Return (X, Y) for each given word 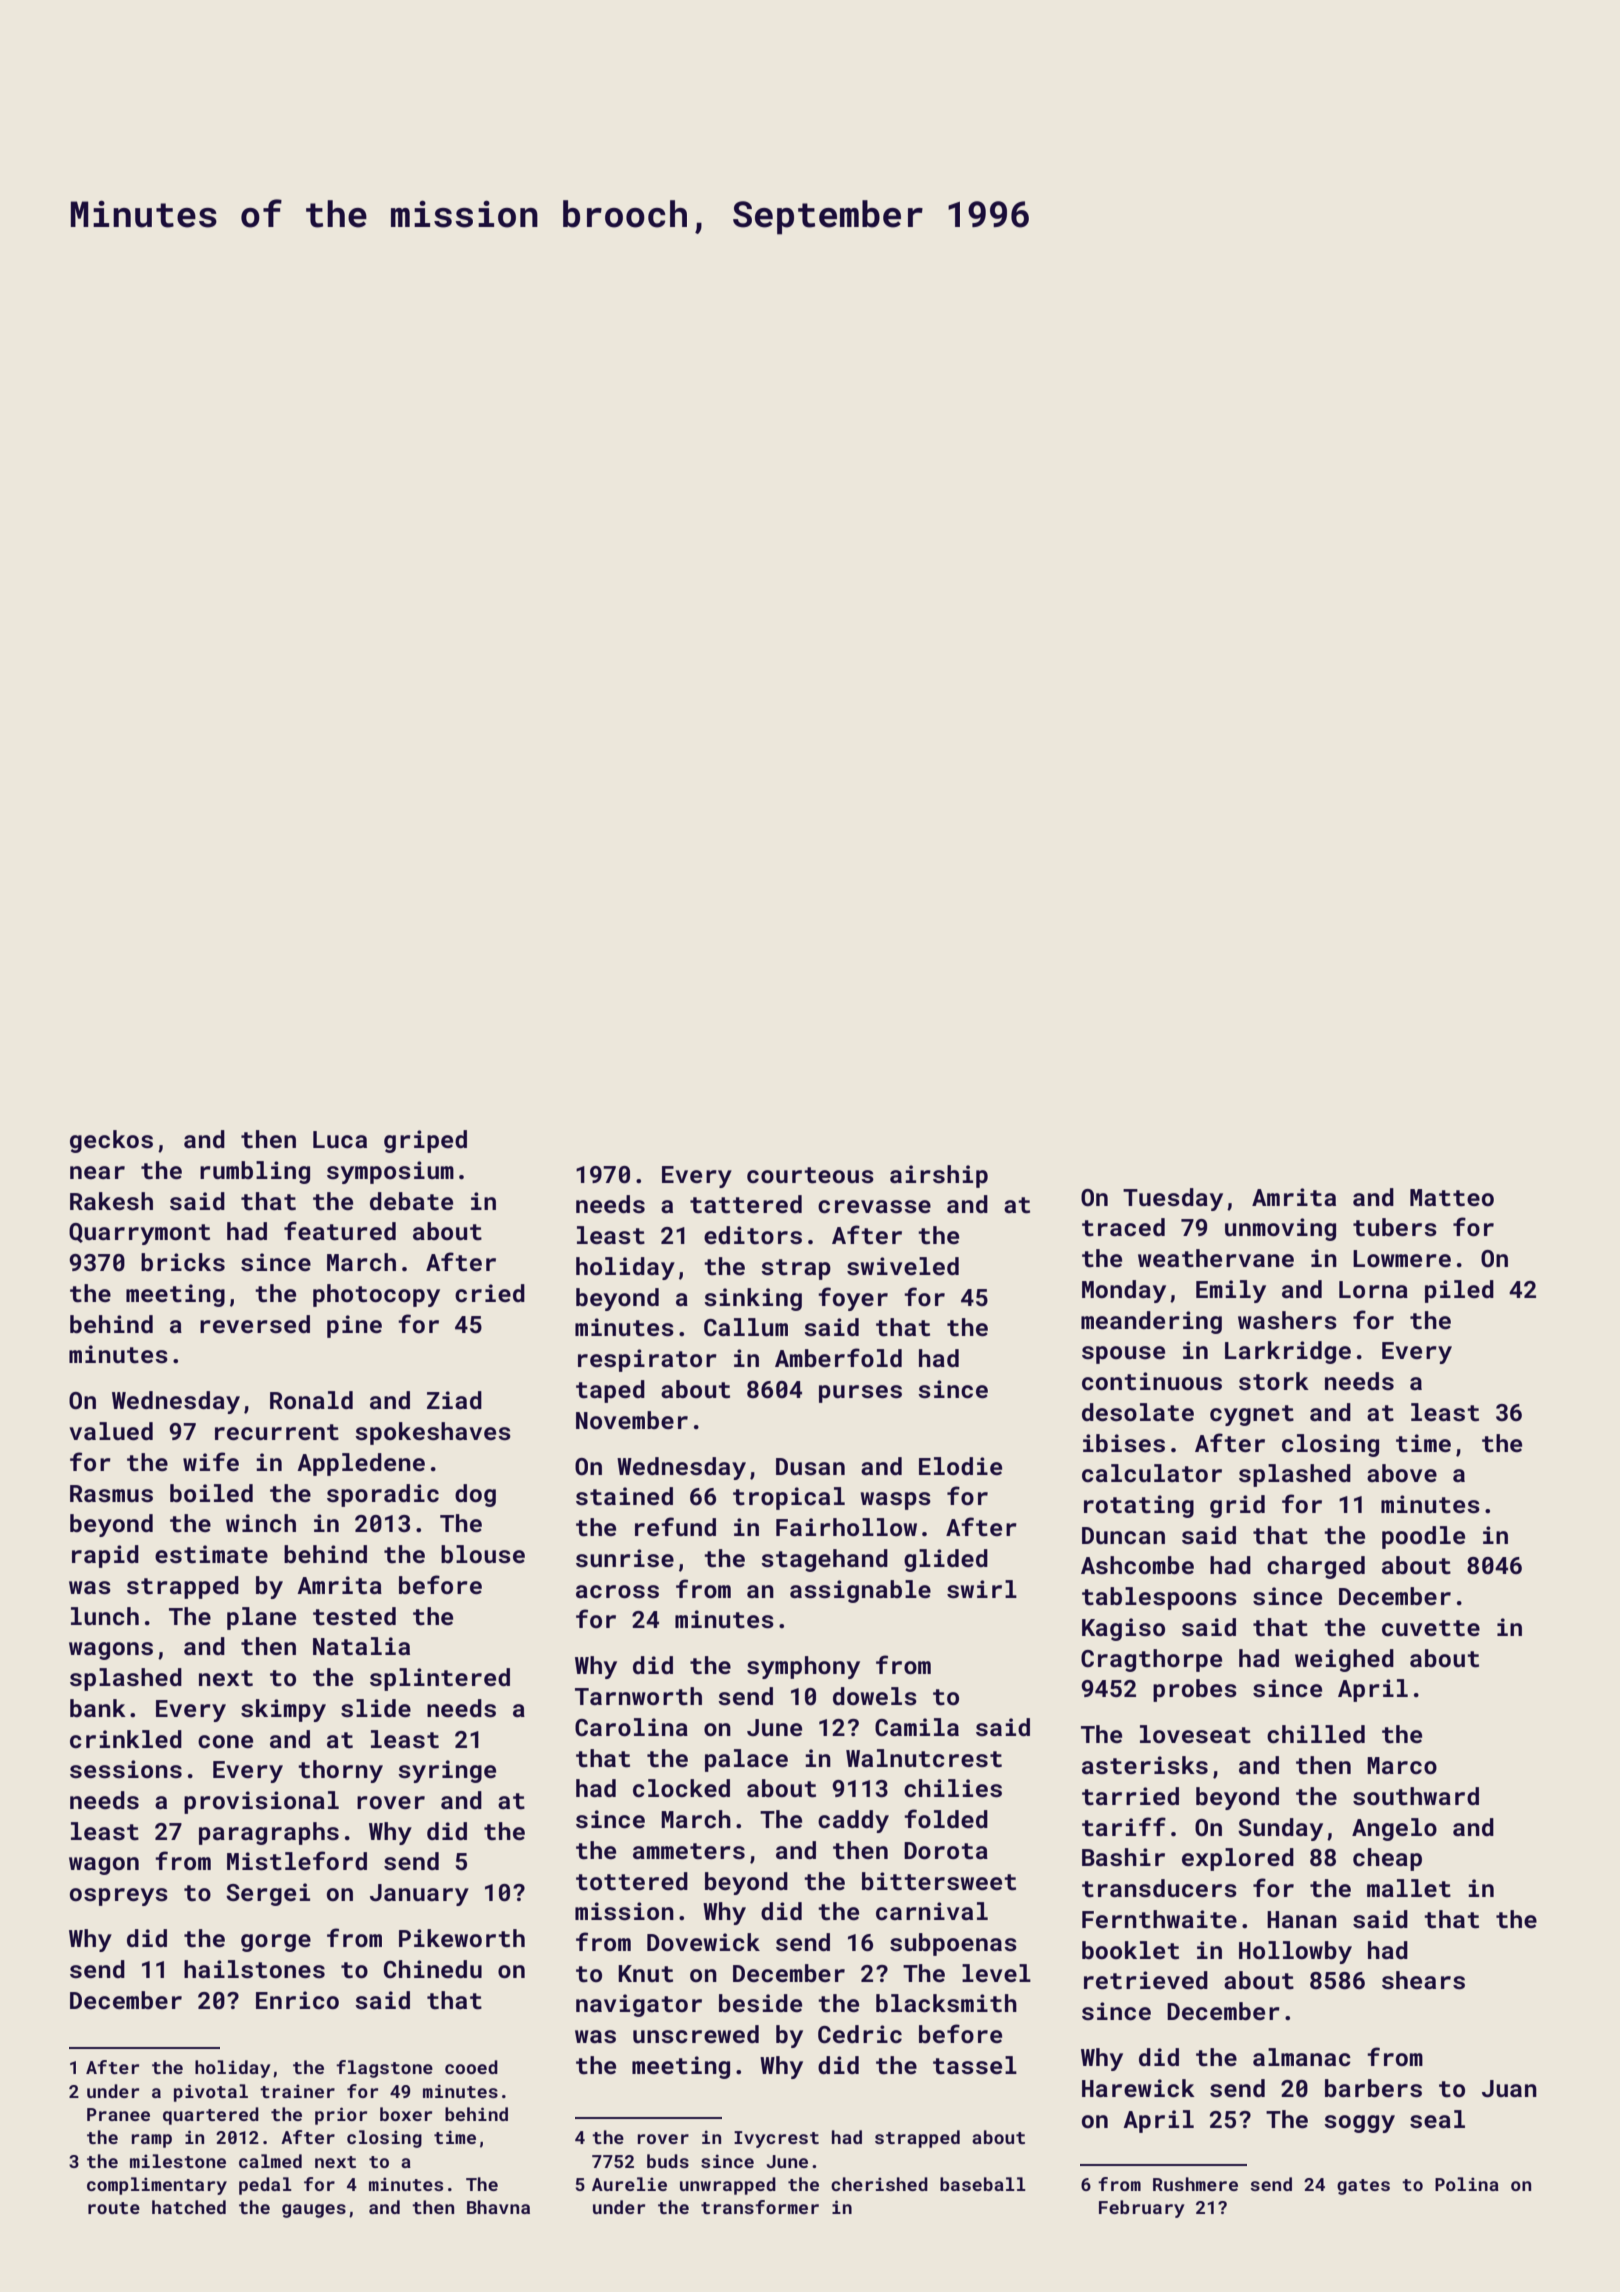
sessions (126, 1769)
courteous (810, 1175)
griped (425, 1141)
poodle (1423, 1537)
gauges (314, 2211)
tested (354, 1616)
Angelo (1394, 1829)
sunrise (625, 1558)
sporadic (383, 1495)
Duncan (1123, 1536)
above (1402, 1473)
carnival (932, 1911)
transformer (760, 2207)
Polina (1467, 2184)
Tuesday (1173, 1199)
